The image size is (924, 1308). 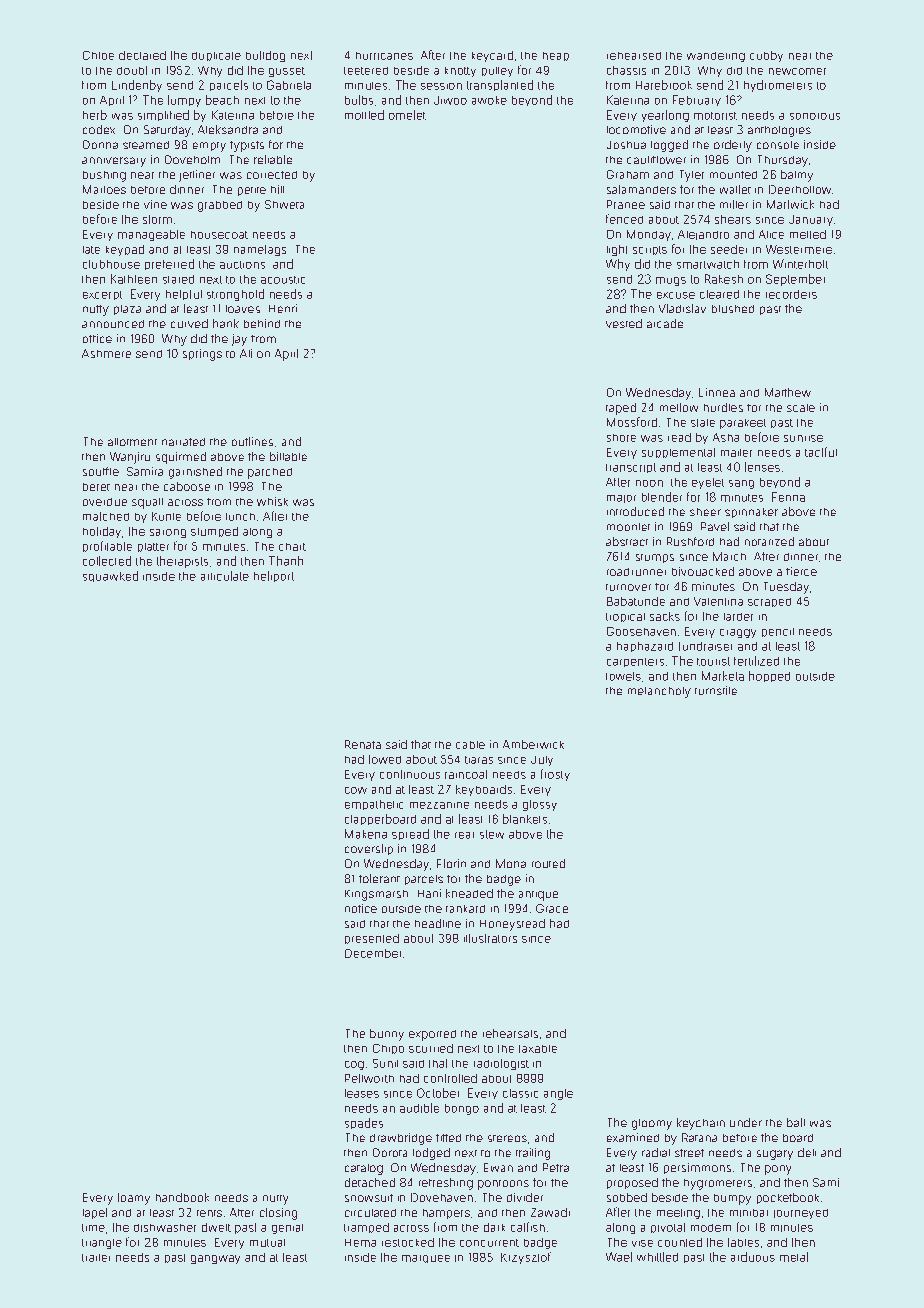 I want to click on mutual, so click(x=267, y=1243).
